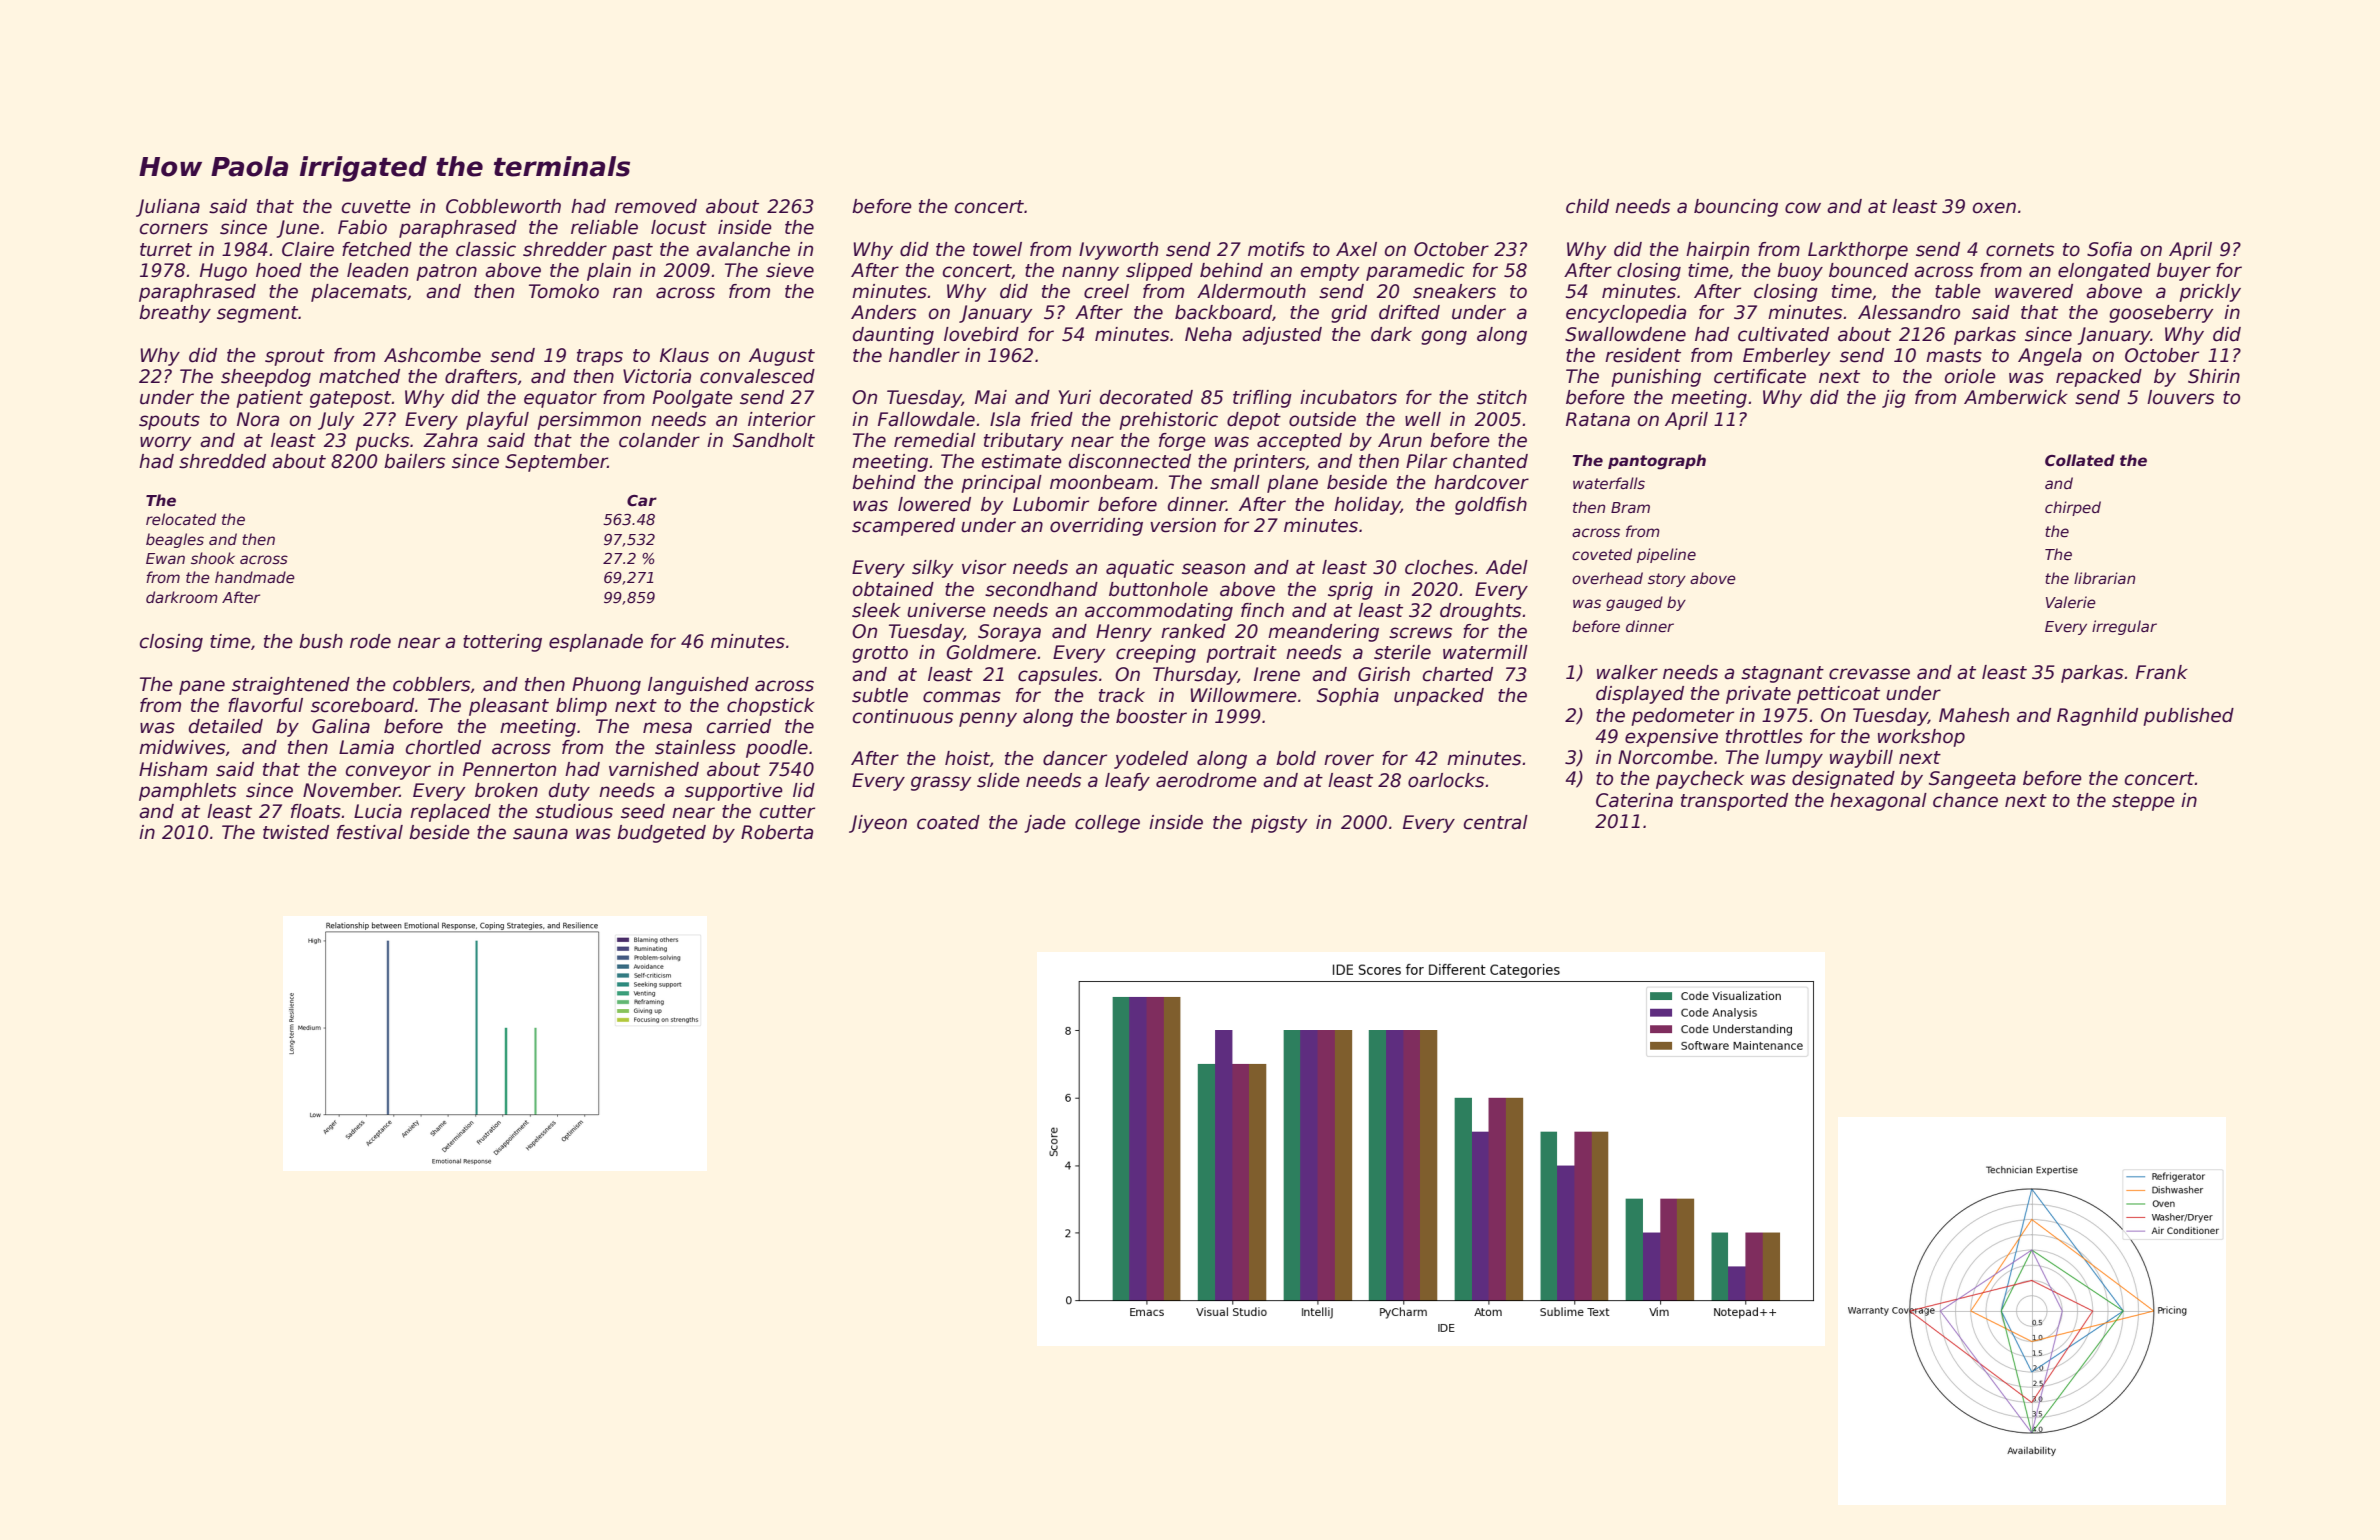 The width and height of the image is (2380, 1540). Describe the element at coordinates (1208, 334) in the image. I see `Neha` at that location.
